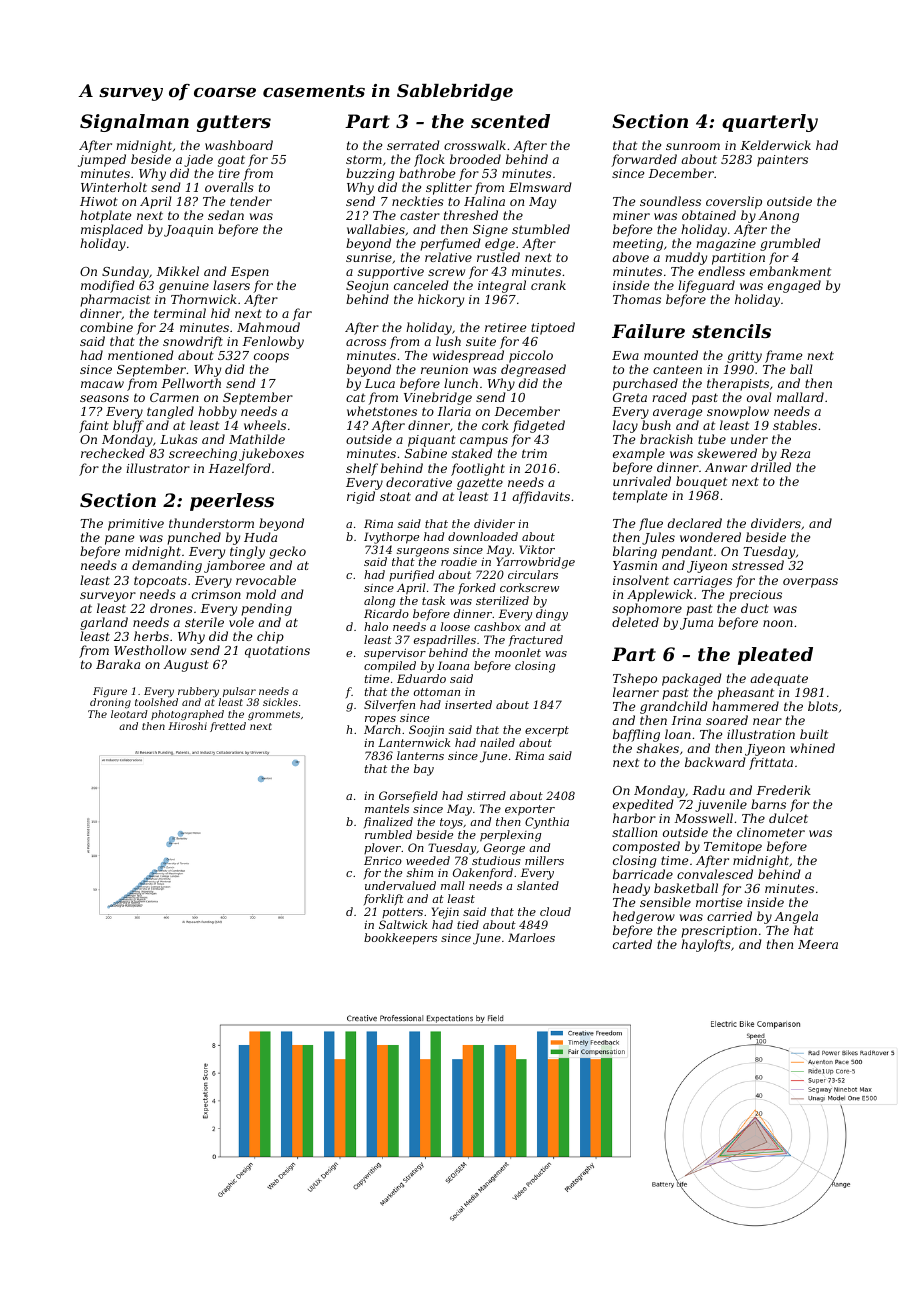 The image size is (924, 1308). What do you see at coordinates (94, 426) in the screenshot?
I see `faint` at bounding box center [94, 426].
